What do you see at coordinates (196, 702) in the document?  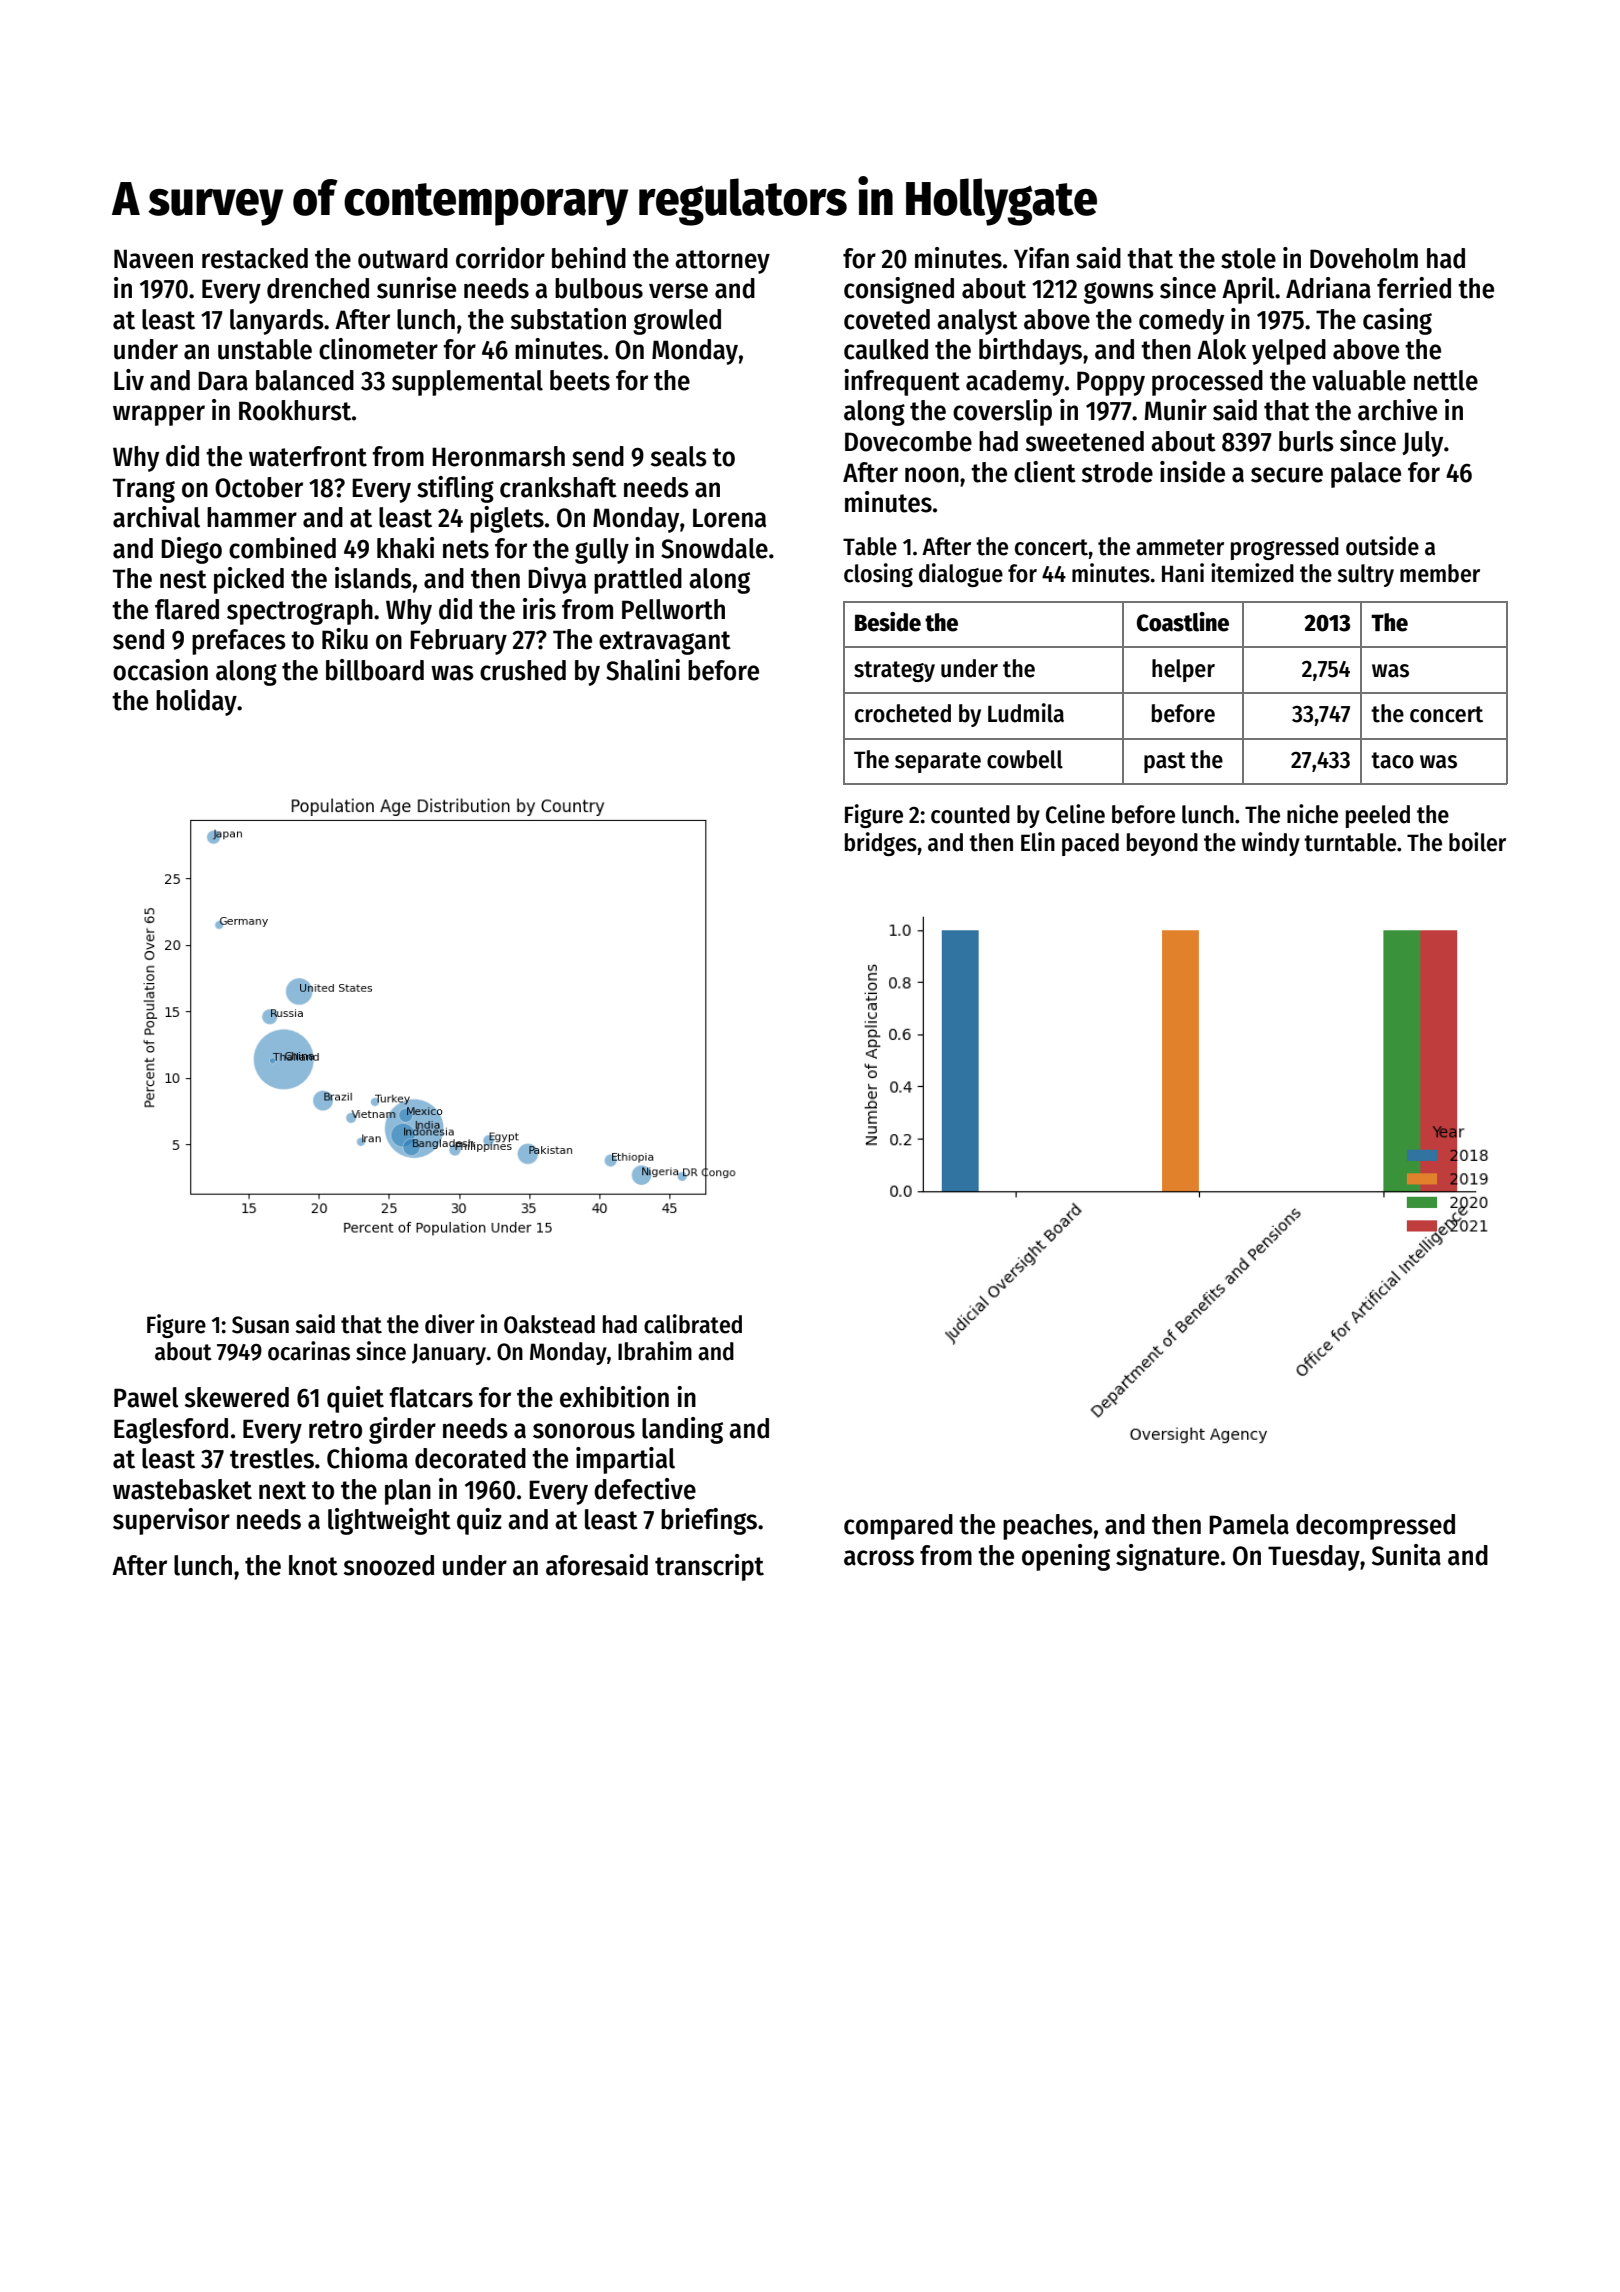 I see `holiday` at bounding box center [196, 702].
